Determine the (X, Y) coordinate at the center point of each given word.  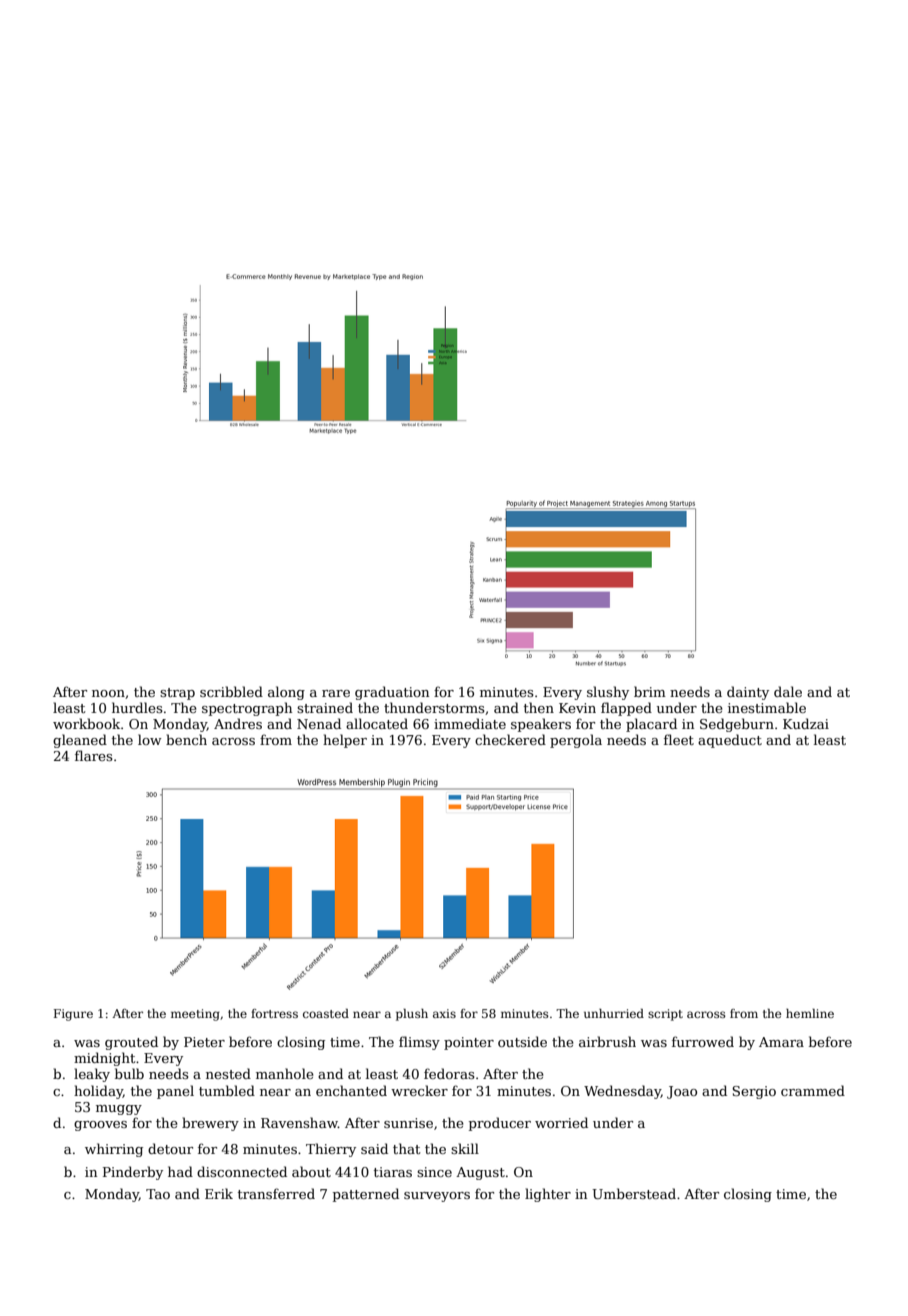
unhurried (614, 1013)
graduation (392, 693)
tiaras (393, 1172)
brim (650, 691)
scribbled (231, 691)
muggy (119, 1110)
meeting (195, 1015)
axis (444, 1013)
